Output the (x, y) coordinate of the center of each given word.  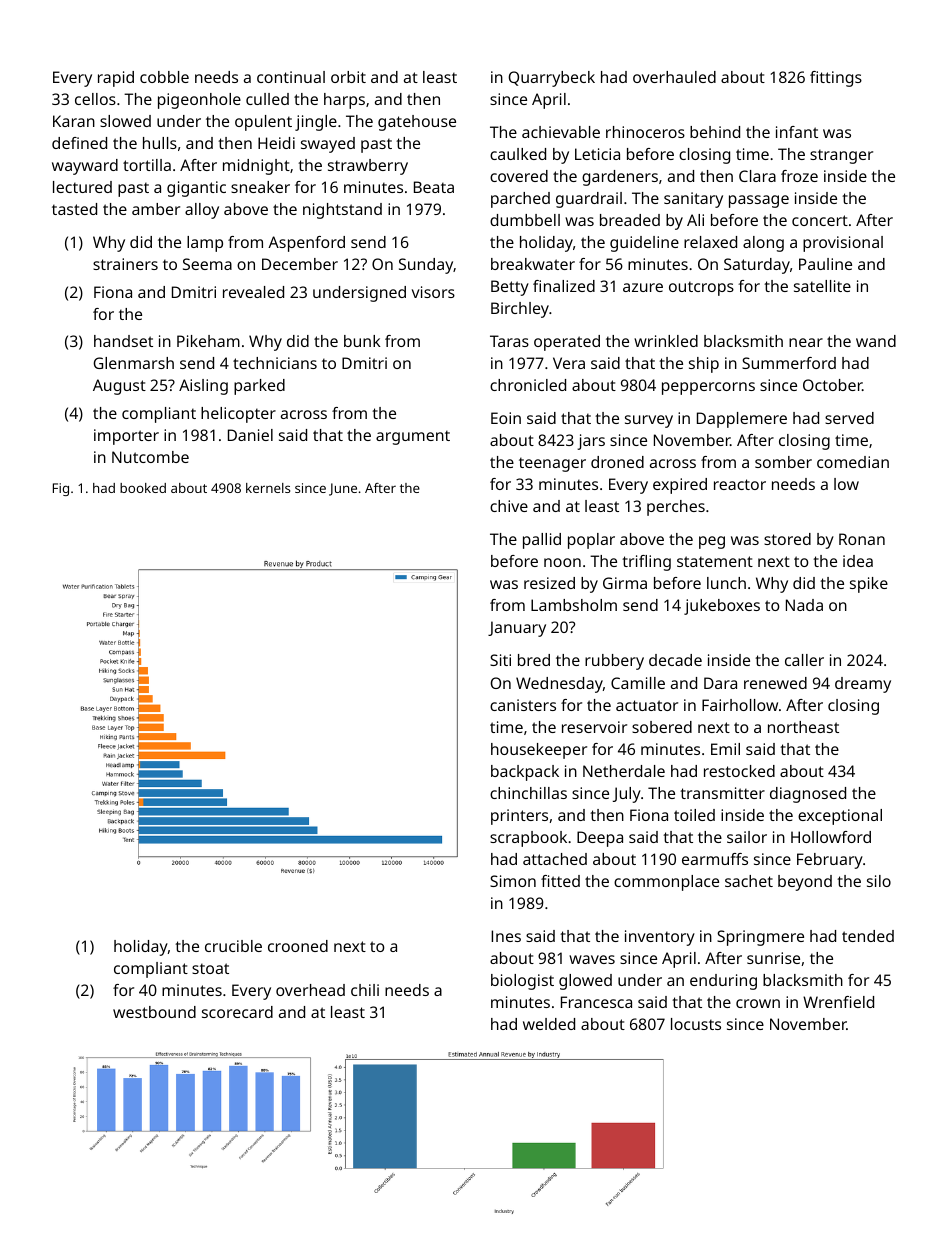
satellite (822, 286)
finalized (564, 286)
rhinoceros (645, 132)
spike (869, 585)
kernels (268, 488)
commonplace (666, 883)
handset (123, 341)
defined (79, 143)
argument (413, 437)
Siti (500, 660)
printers (519, 817)
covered (519, 176)
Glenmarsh (133, 363)
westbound (154, 1012)
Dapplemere (742, 420)
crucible (233, 946)
